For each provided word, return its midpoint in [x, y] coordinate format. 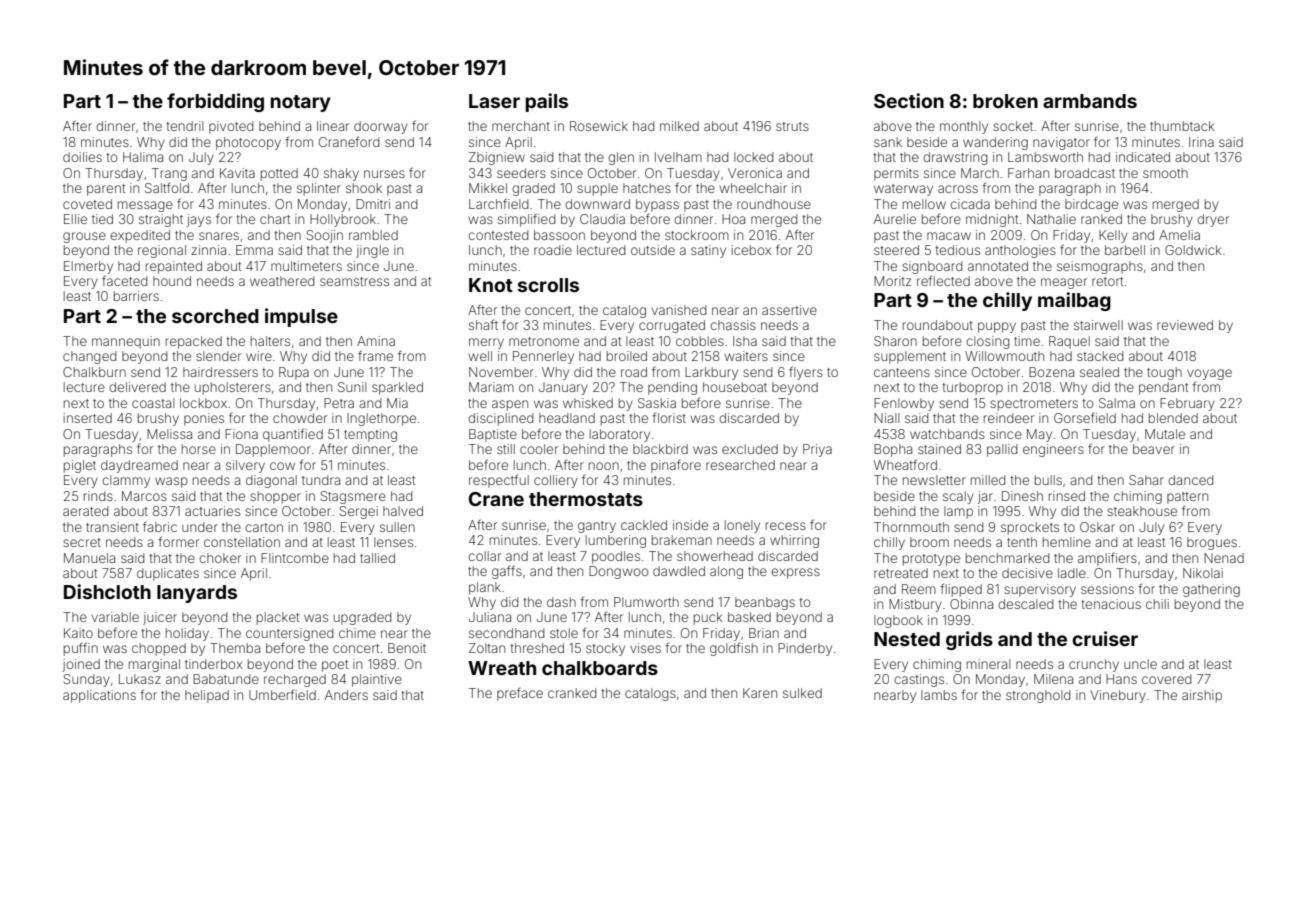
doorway [381, 127]
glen [621, 158]
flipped [961, 590]
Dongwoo [618, 572]
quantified [293, 435]
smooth [1165, 173]
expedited [140, 236]
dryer [1213, 220]
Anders [346, 695]
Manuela [89, 558]
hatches [647, 188]
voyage [1209, 374]
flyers [806, 373]
